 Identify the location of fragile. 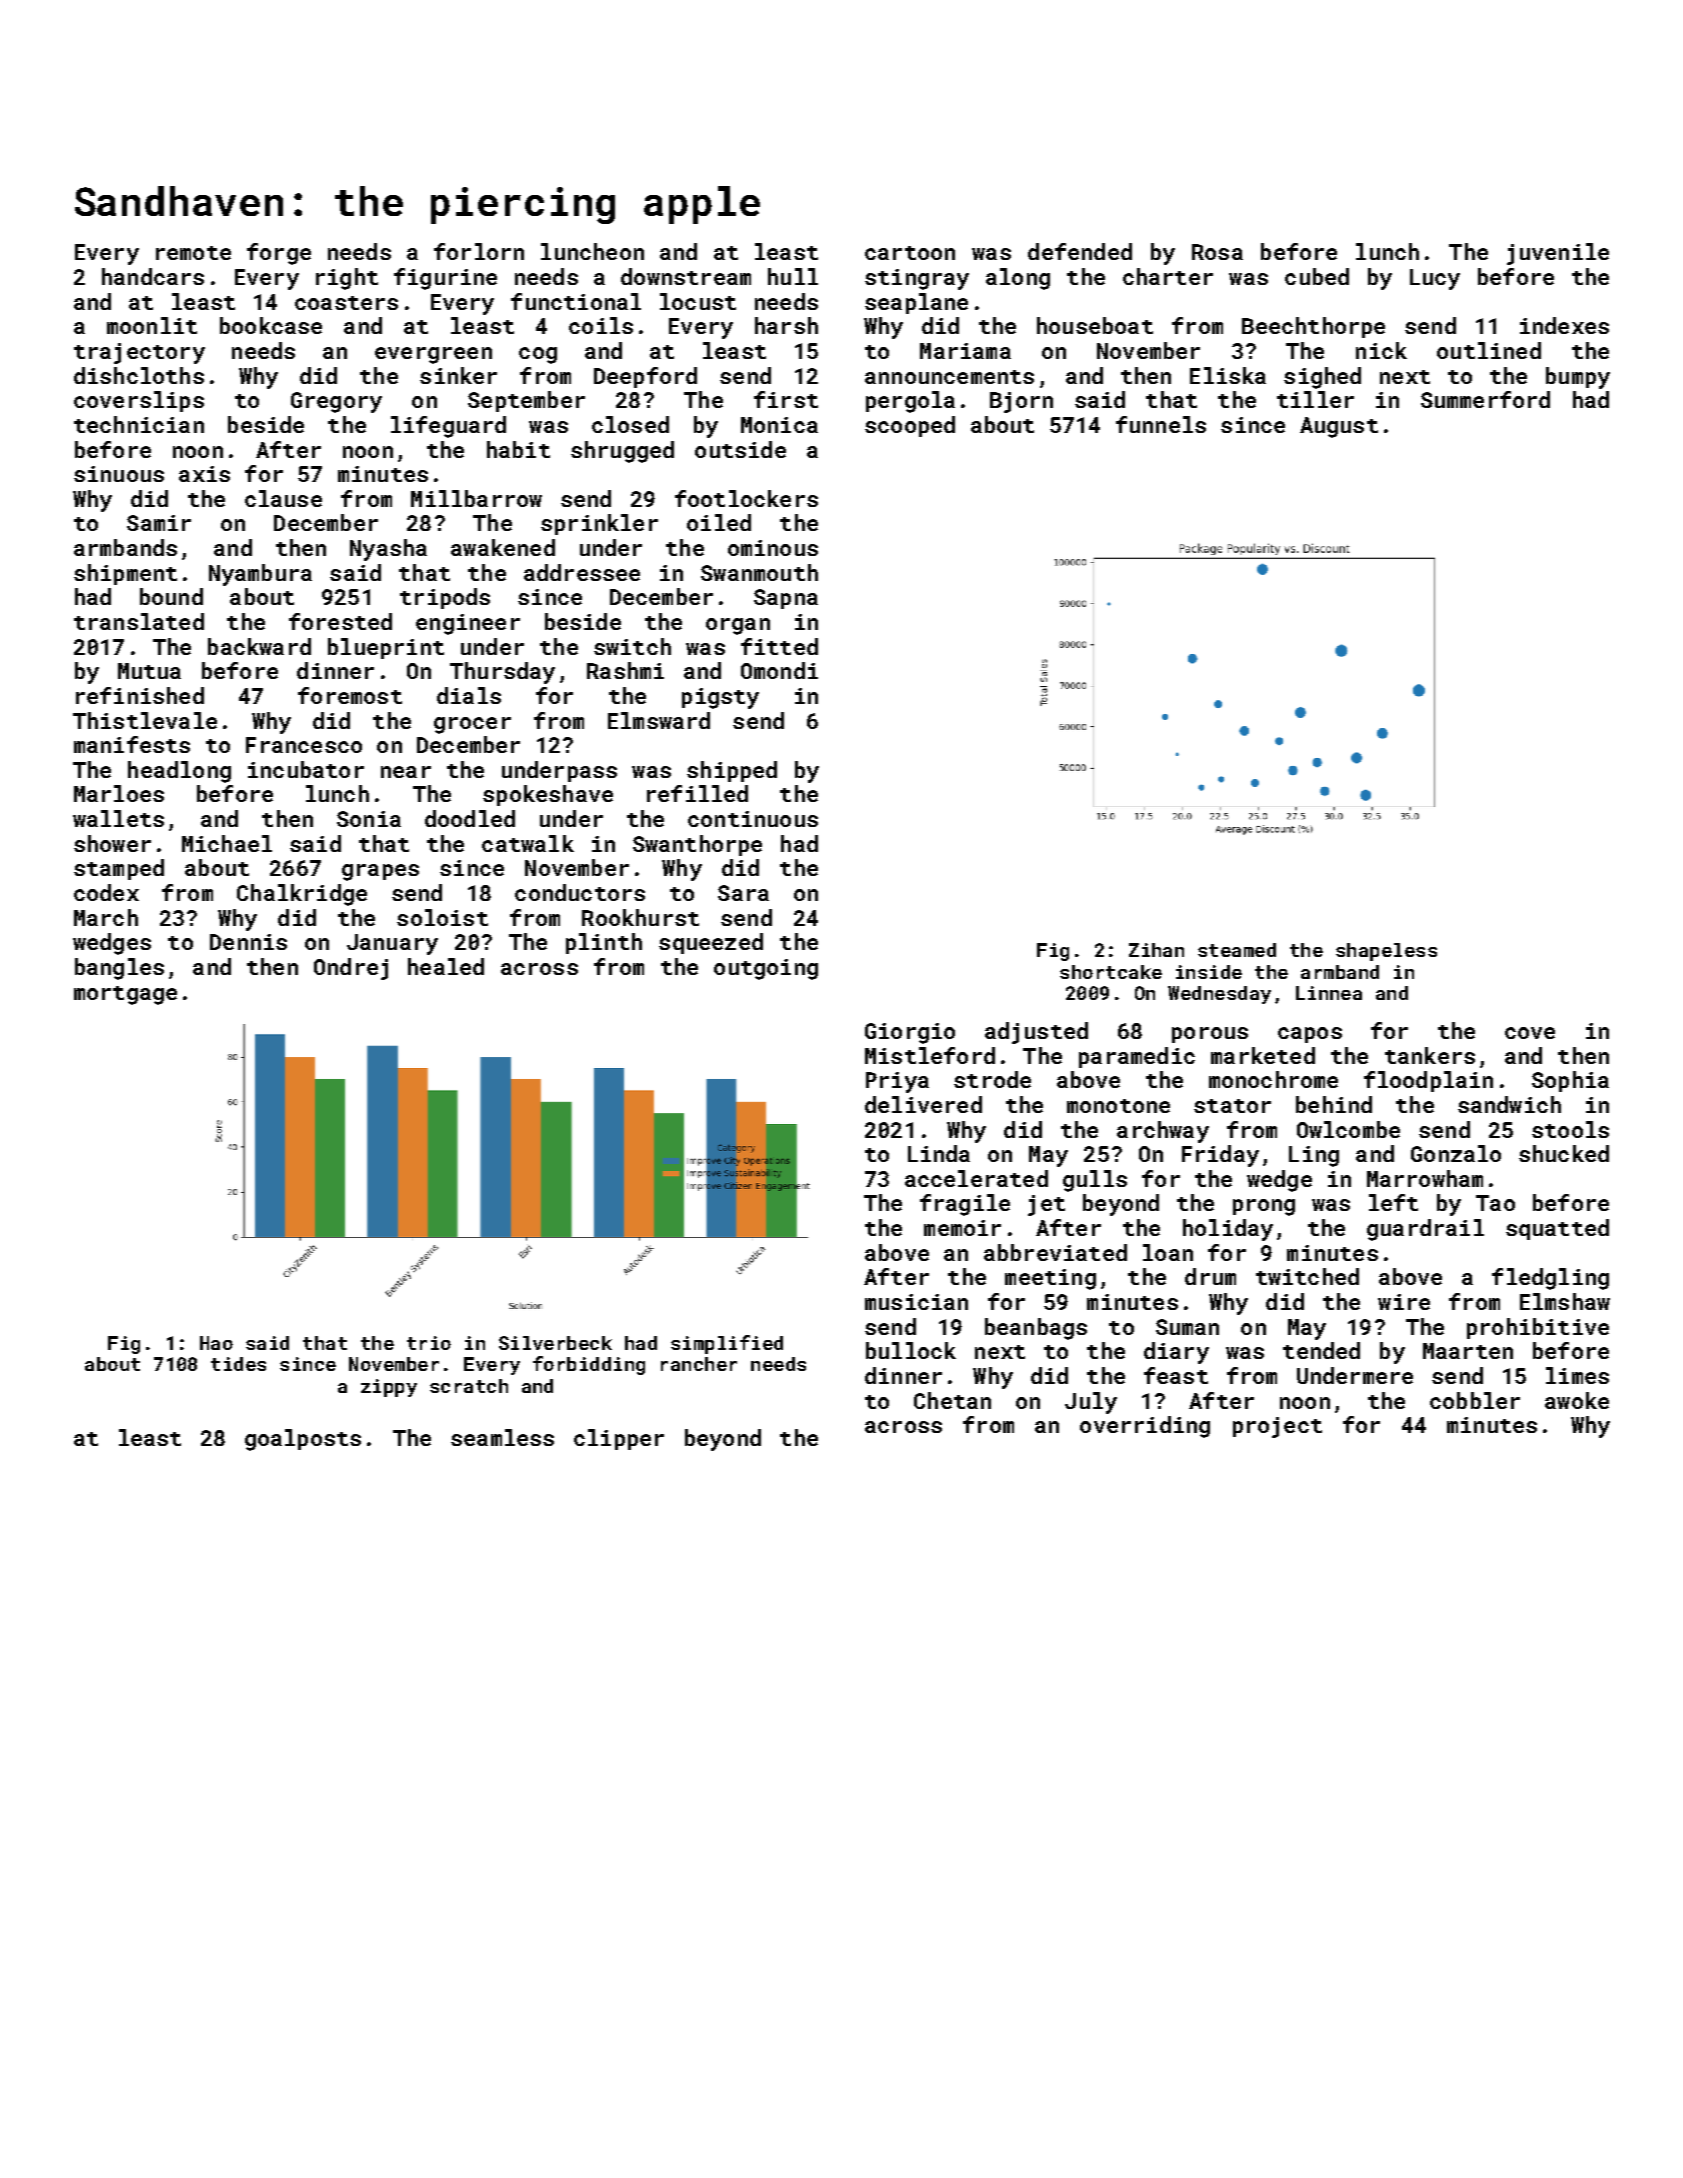
(965, 1205).
